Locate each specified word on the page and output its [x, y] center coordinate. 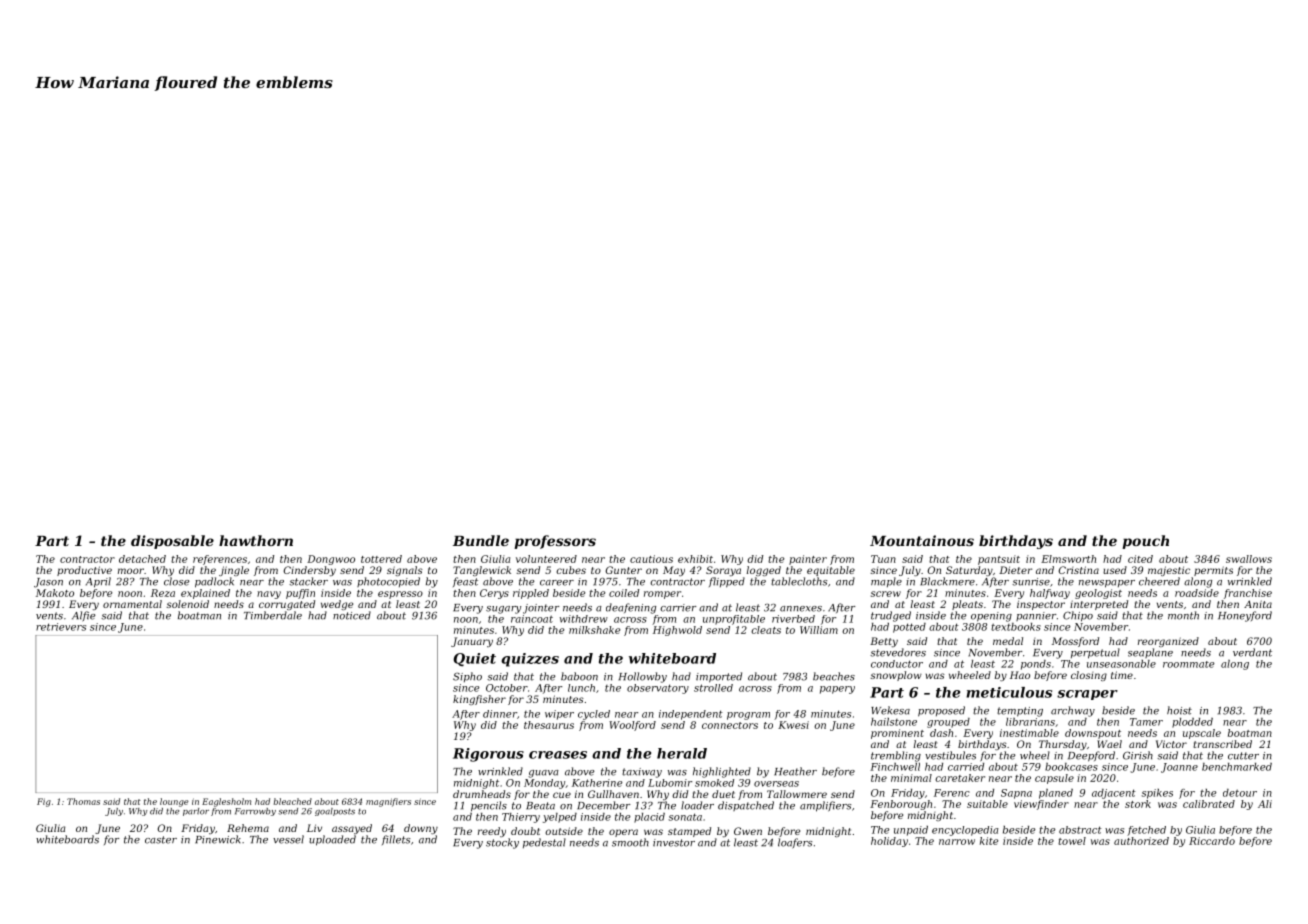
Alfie [83, 616]
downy [421, 829]
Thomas [83, 801]
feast [465, 582]
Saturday [969, 571]
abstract [1080, 830]
